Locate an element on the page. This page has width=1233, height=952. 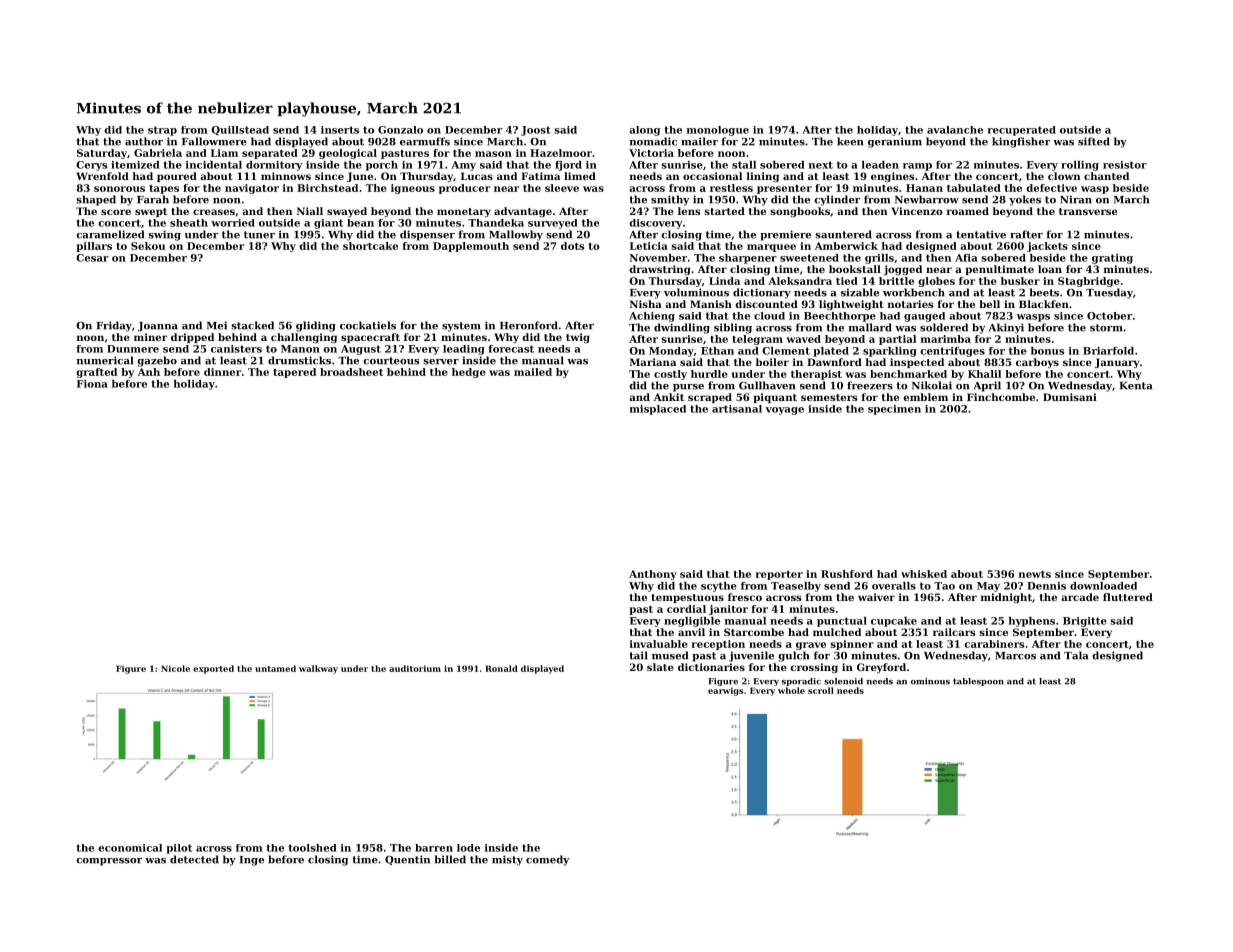
lode is located at coordinates (468, 848).
